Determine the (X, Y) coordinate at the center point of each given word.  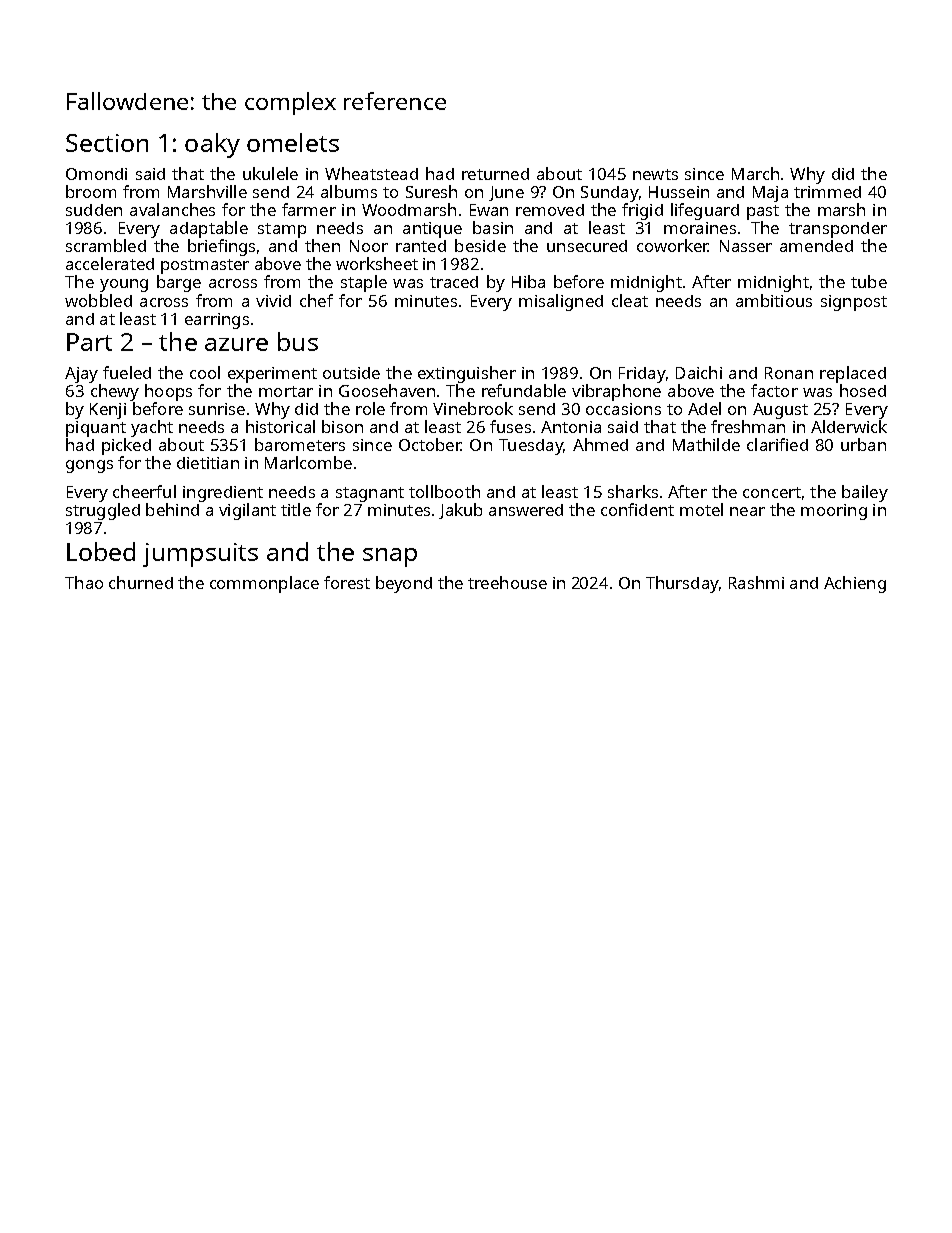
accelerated (110, 263)
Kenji (108, 411)
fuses (510, 426)
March (755, 173)
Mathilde (706, 444)
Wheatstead (371, 173)
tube (869, 281)
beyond (404, 584)
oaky (212, 145)
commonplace (264, 584)
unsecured (587, 246)
